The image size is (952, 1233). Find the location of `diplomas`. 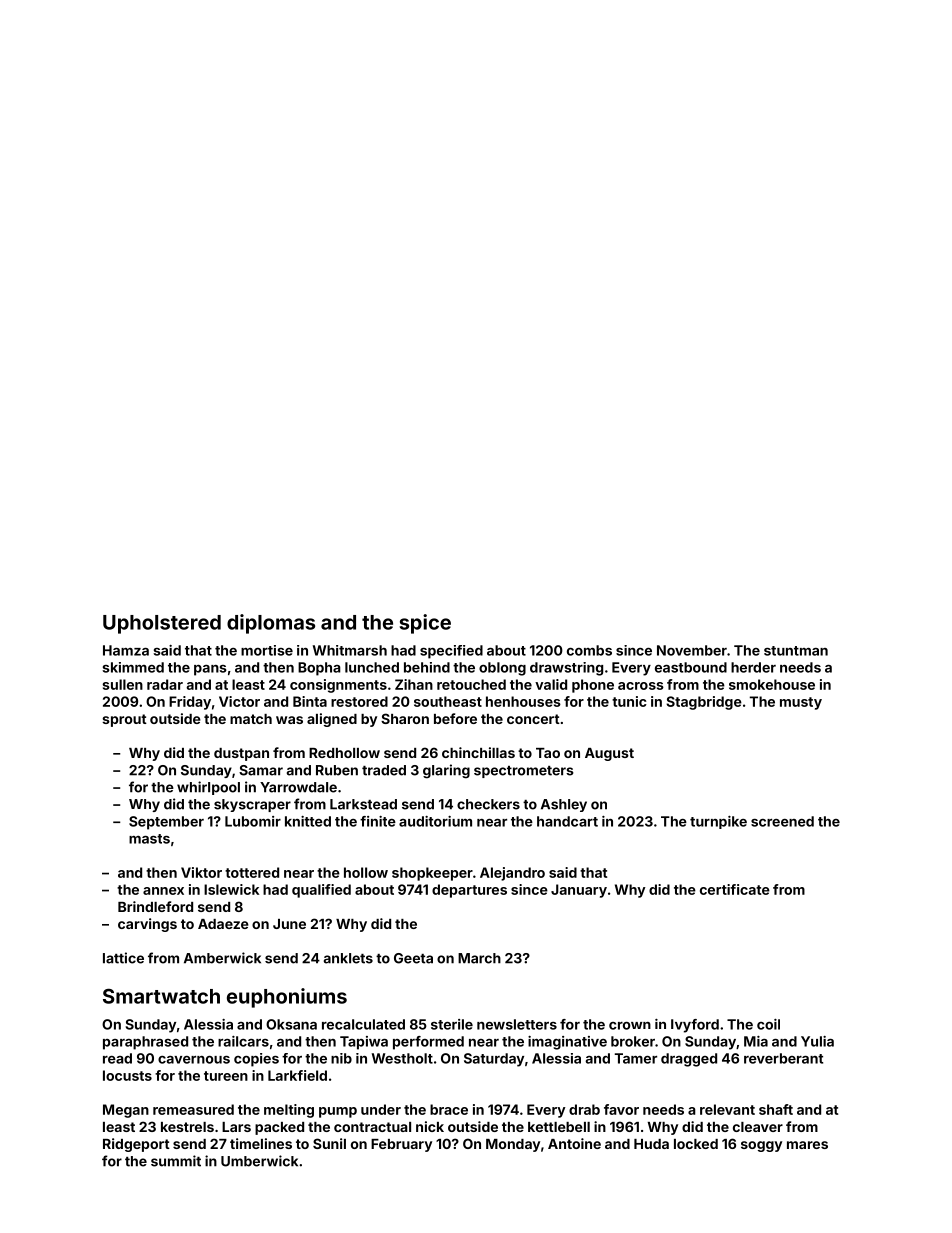

diplomas is located at coordinates (271, 624).
